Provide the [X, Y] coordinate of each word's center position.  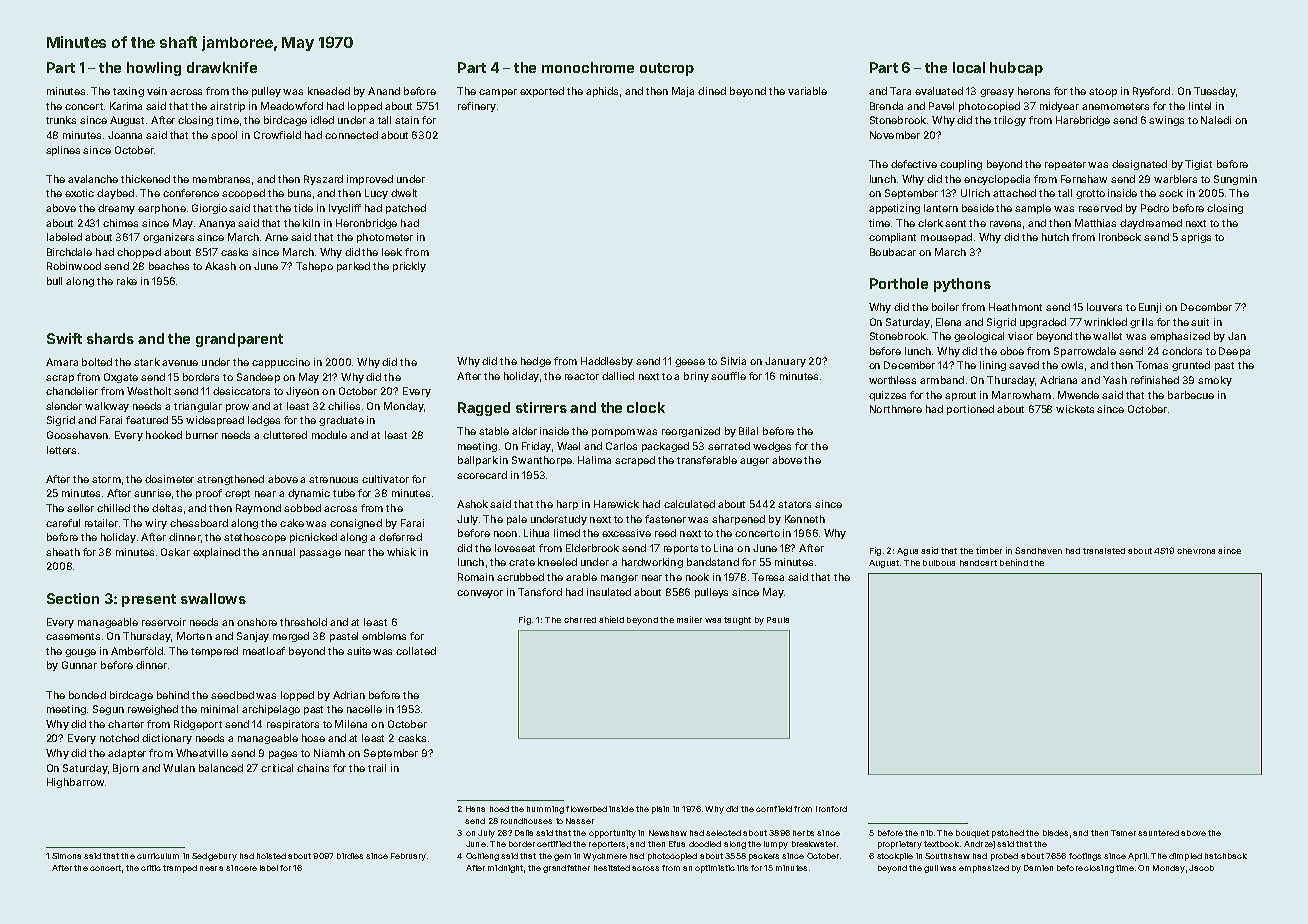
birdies [350, 856]
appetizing [894, 209]
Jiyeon [302, 392]
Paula [778, 620]
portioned [970, 410]
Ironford [831, 809]
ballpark [478, 461]
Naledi [1216, 120]
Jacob [1201, 868]
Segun [108, 710]
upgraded [1043, 323]
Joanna [125, 135]
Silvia [733, 361]
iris [742, 868]
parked [353, 267]
